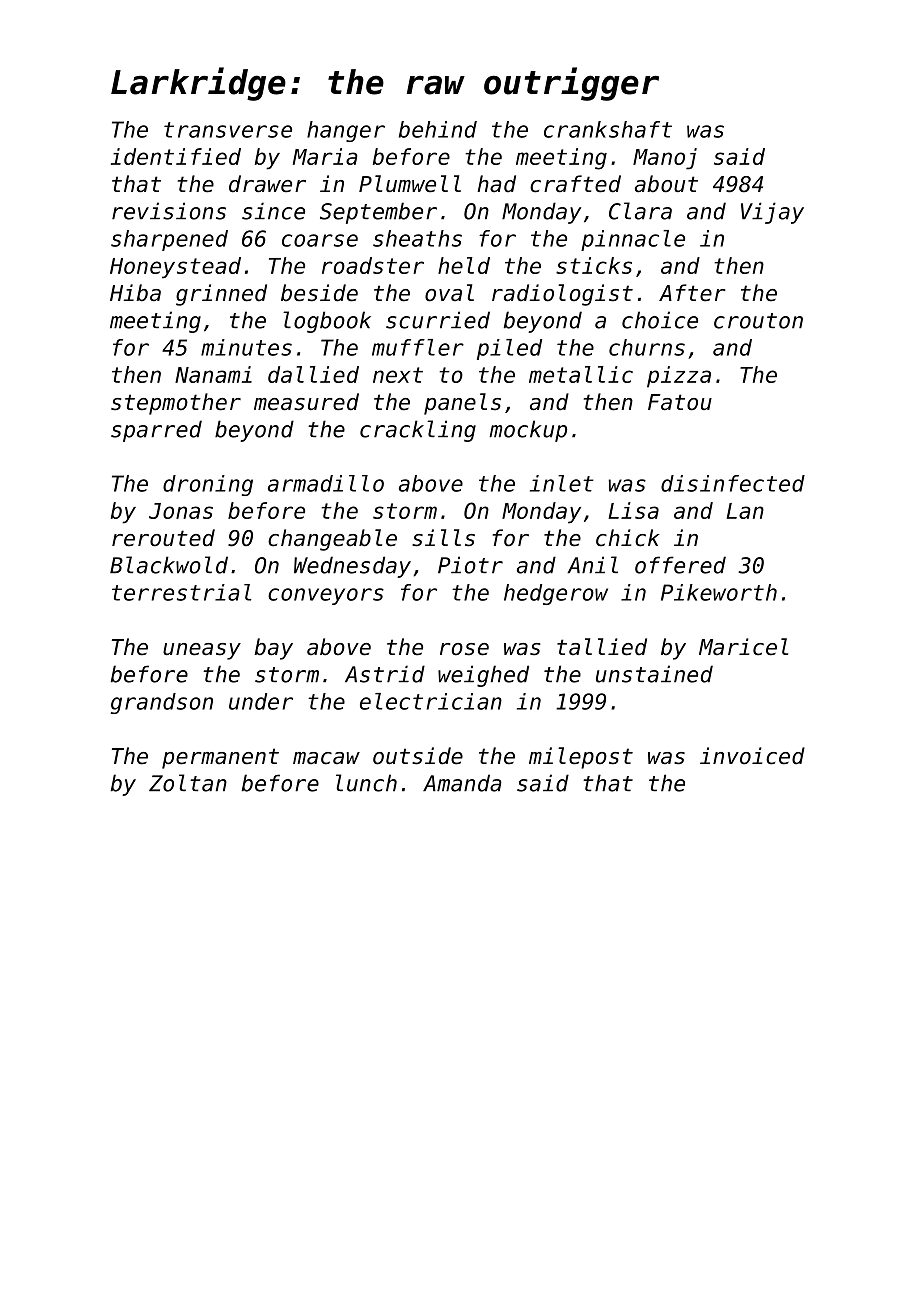 This screenshot has height=1314, width=924. I want to click on electrician, so click(431, 701).
